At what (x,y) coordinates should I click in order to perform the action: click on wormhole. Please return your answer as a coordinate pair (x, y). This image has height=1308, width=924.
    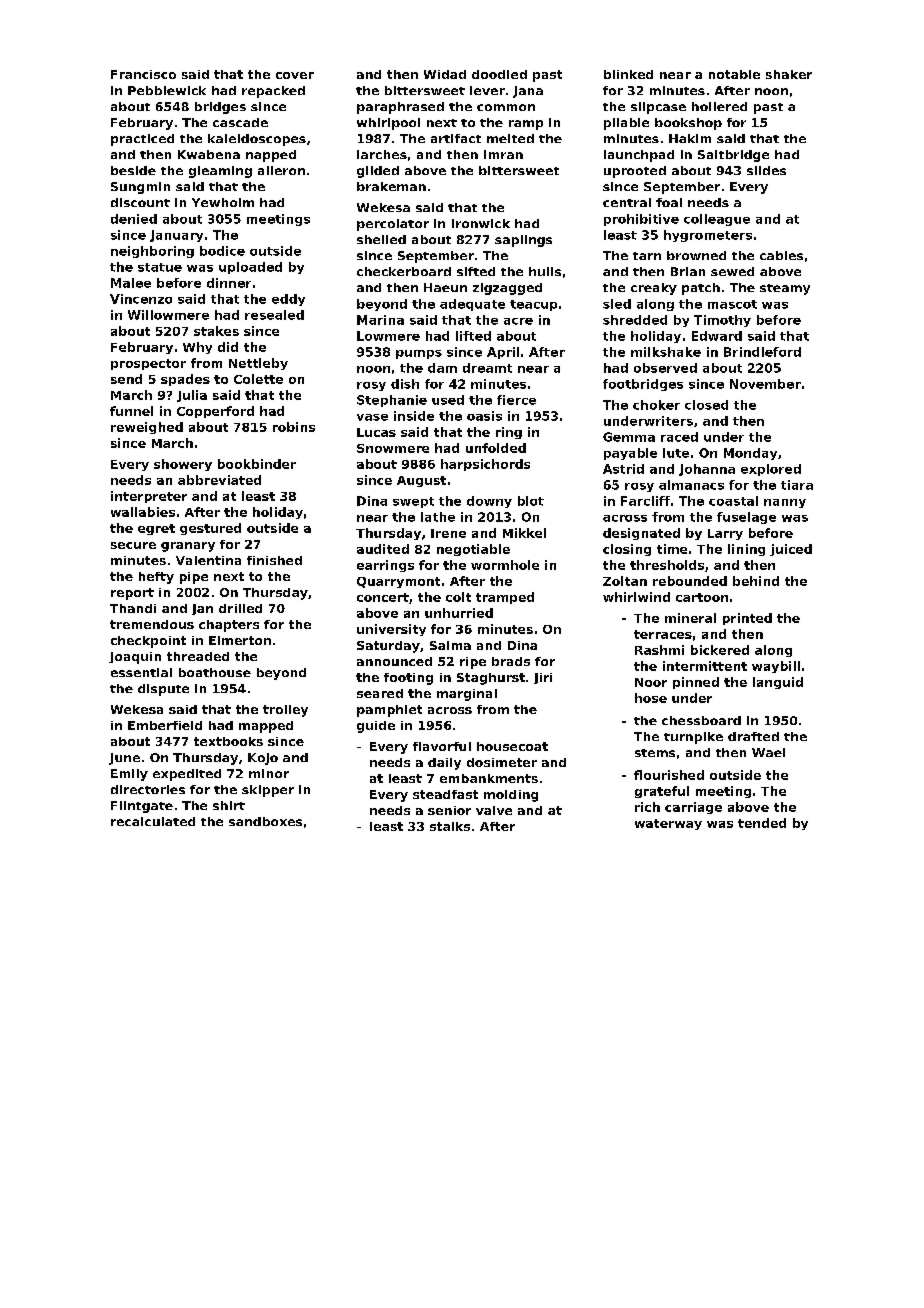
    Looking at the image, I should click on (505, 565).
